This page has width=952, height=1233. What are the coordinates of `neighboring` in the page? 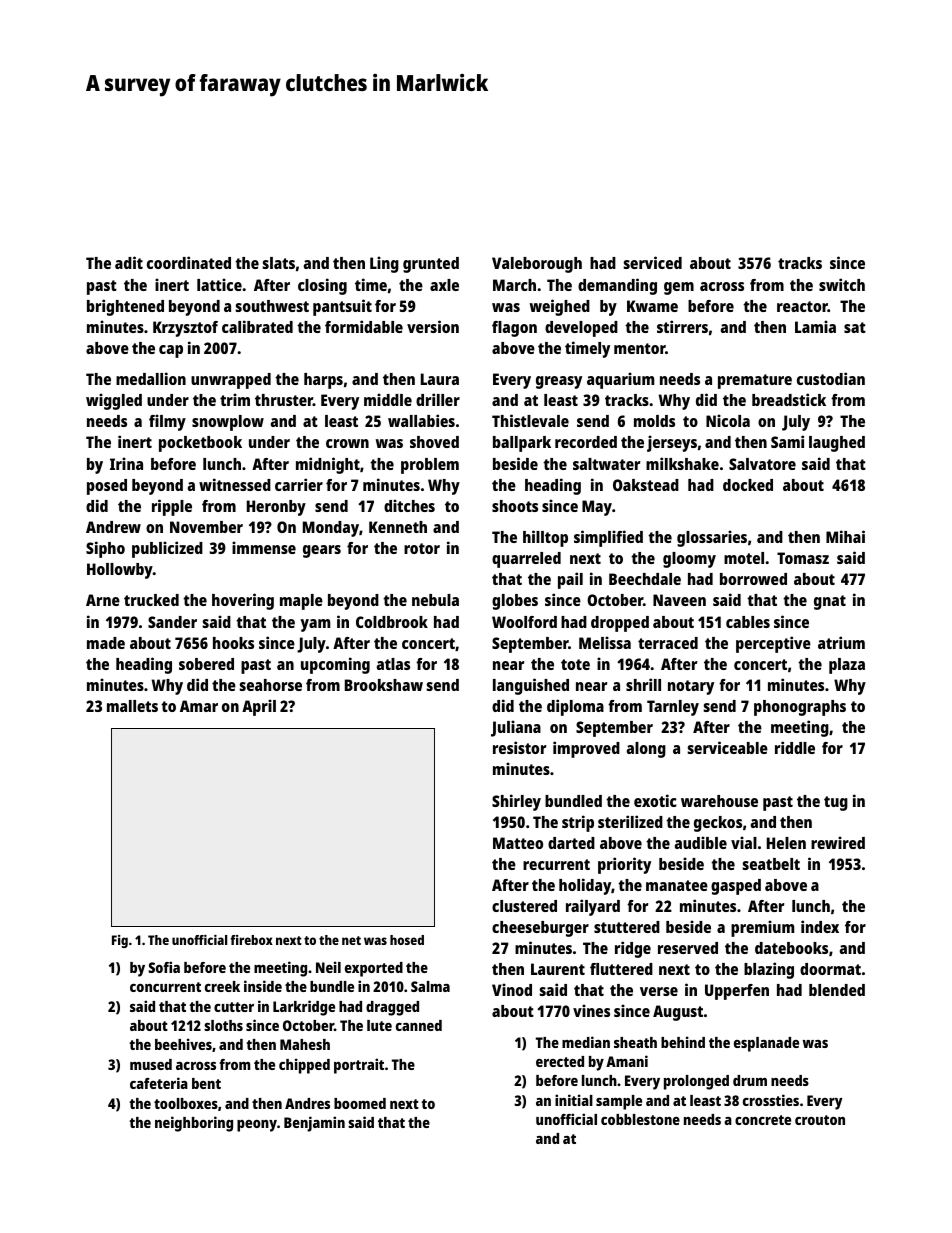 It's located at (194, 1124).
